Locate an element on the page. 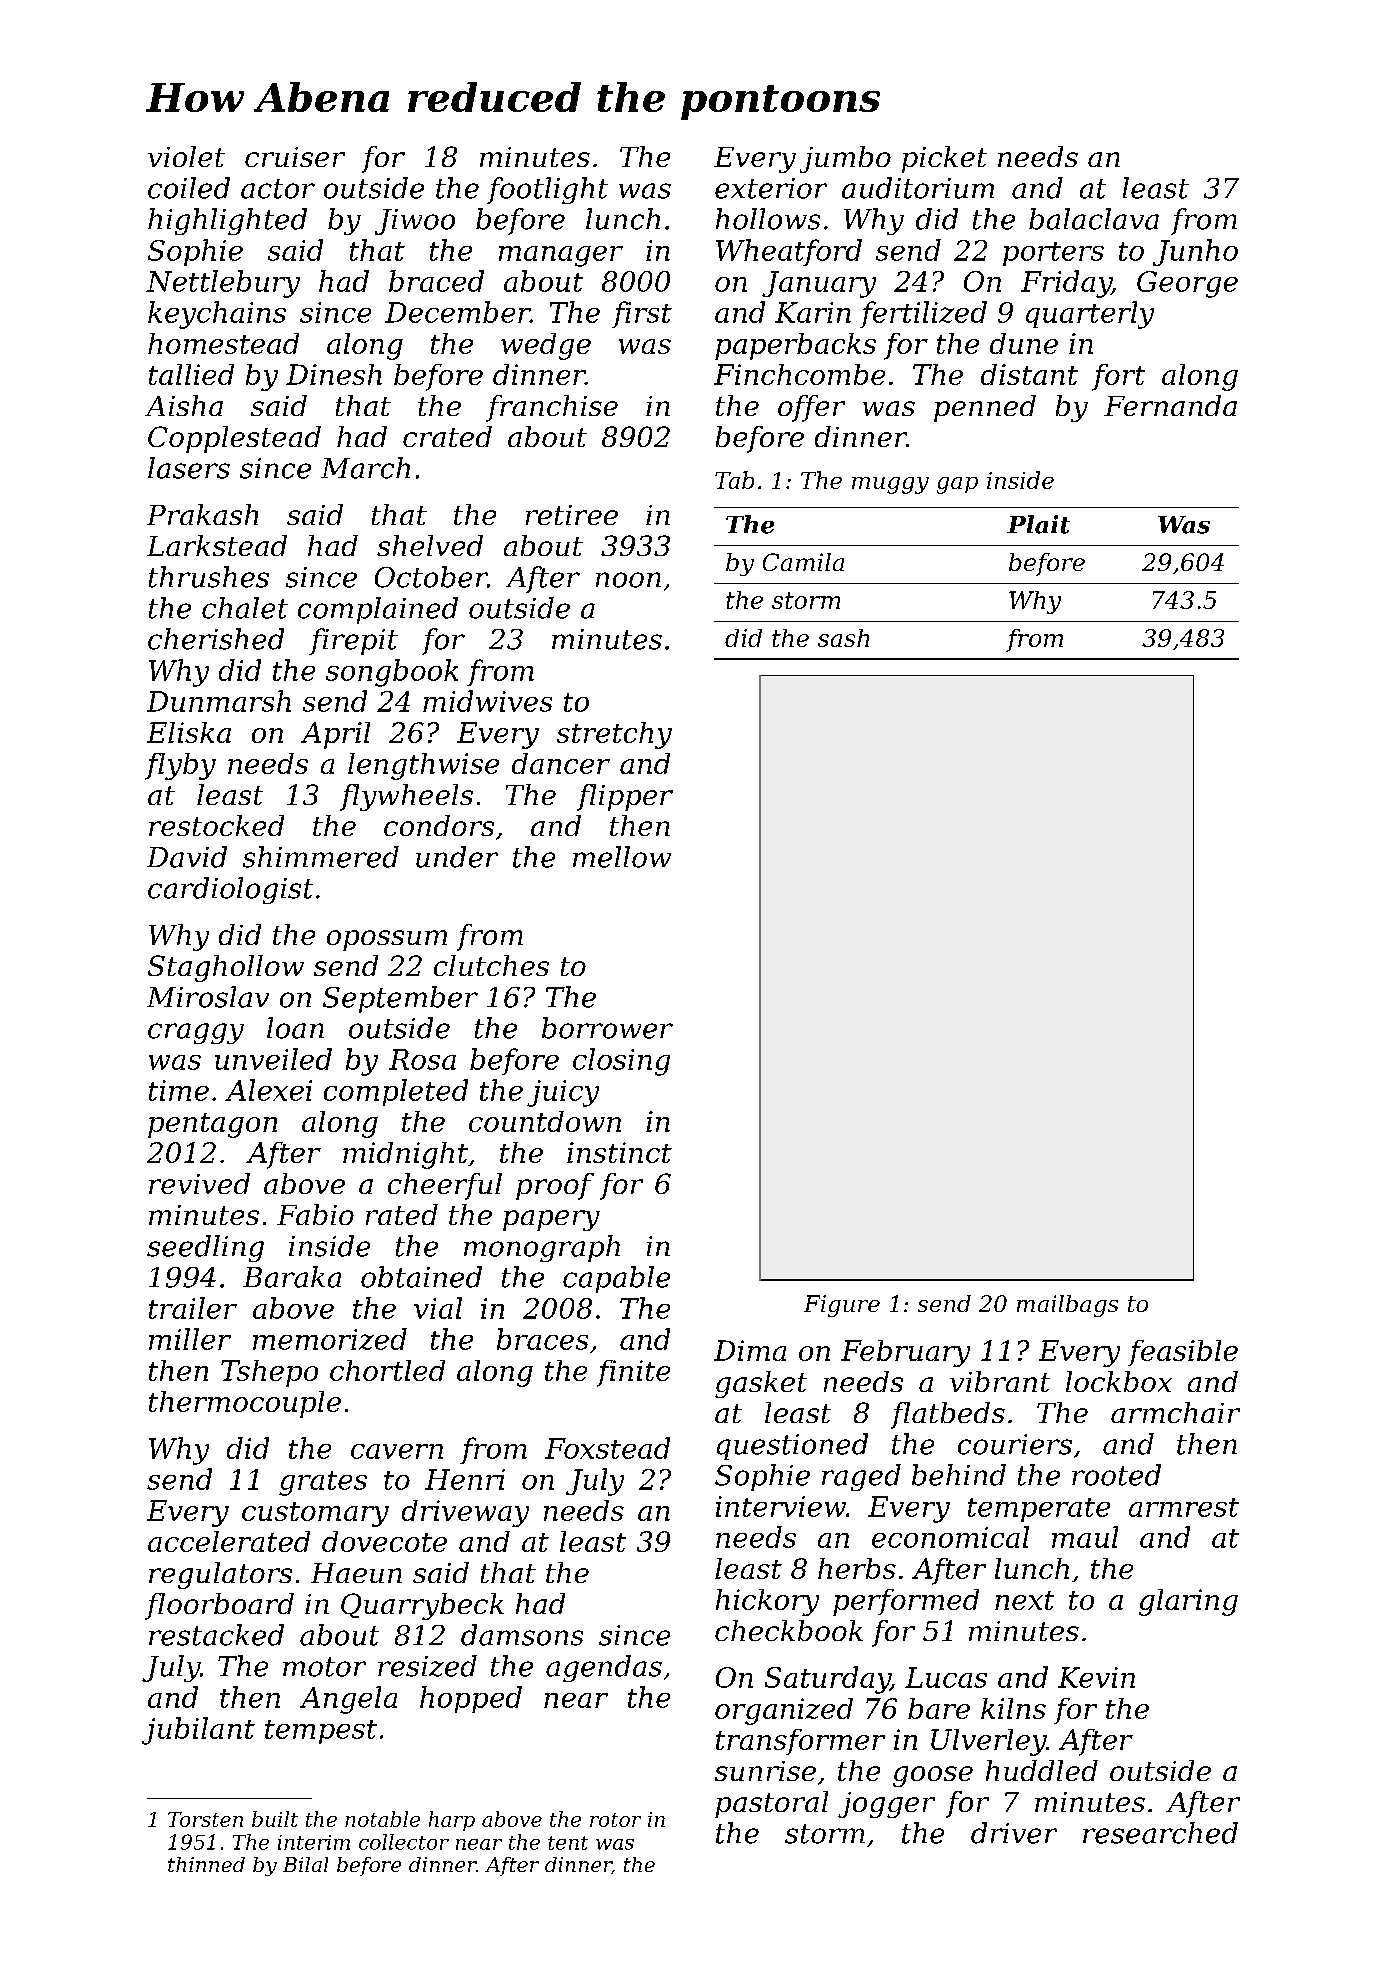 This page has height=1969, width=1386. Baraka is located at coordinates (292, 1277).
